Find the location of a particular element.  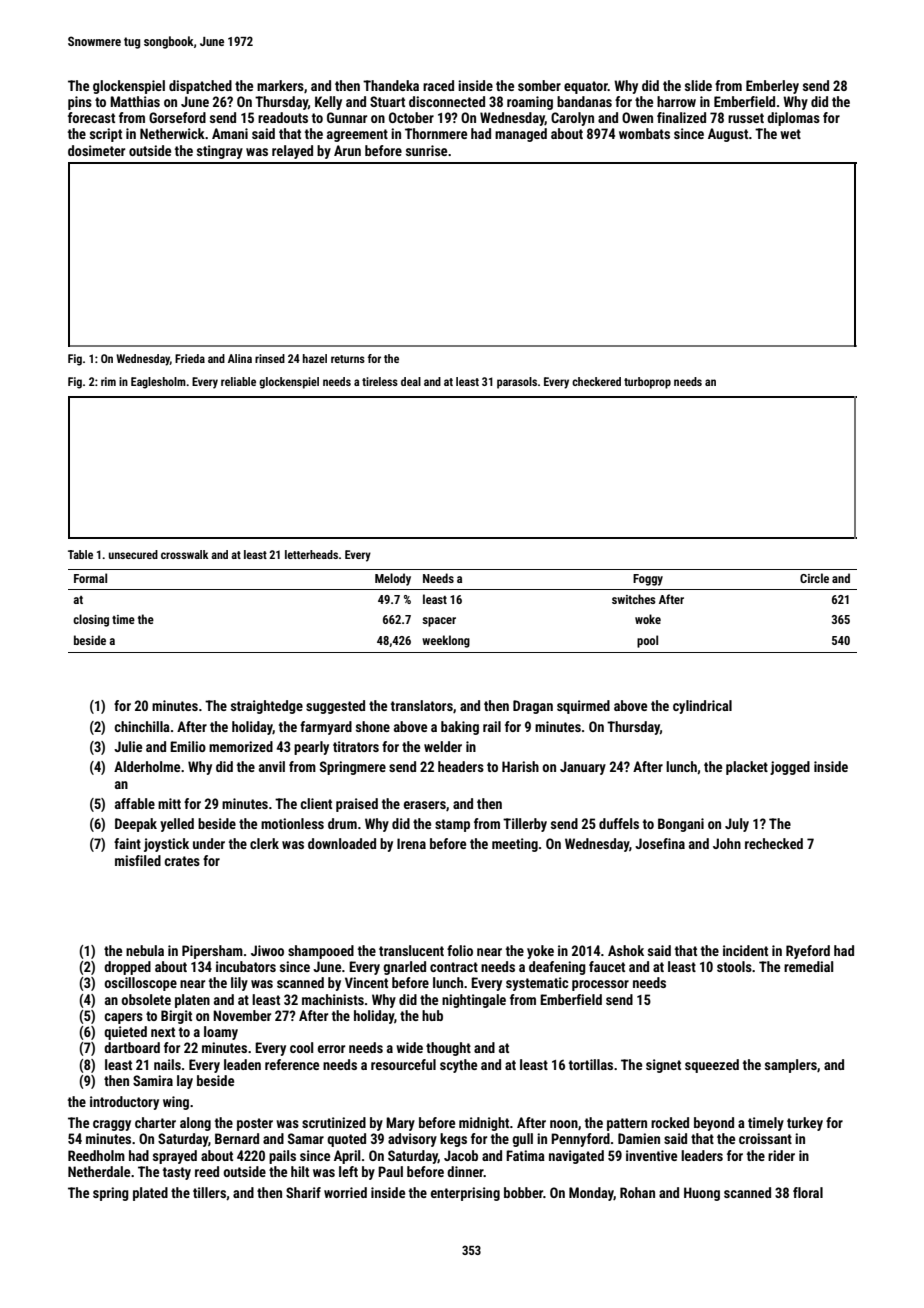

Amani is located at coordinates (230, 133).
